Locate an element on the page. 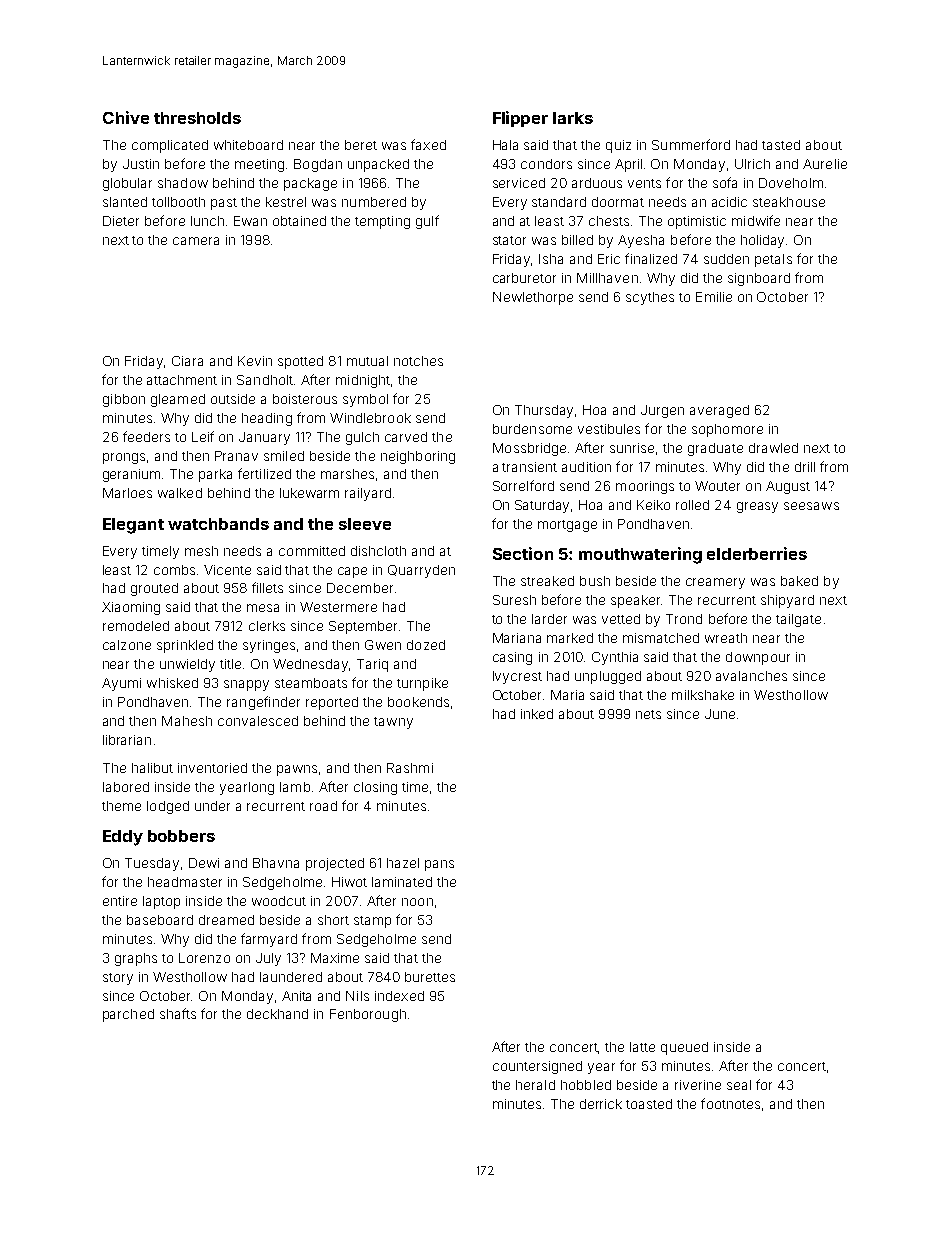  finalized is located at coordinates (651, 258).
